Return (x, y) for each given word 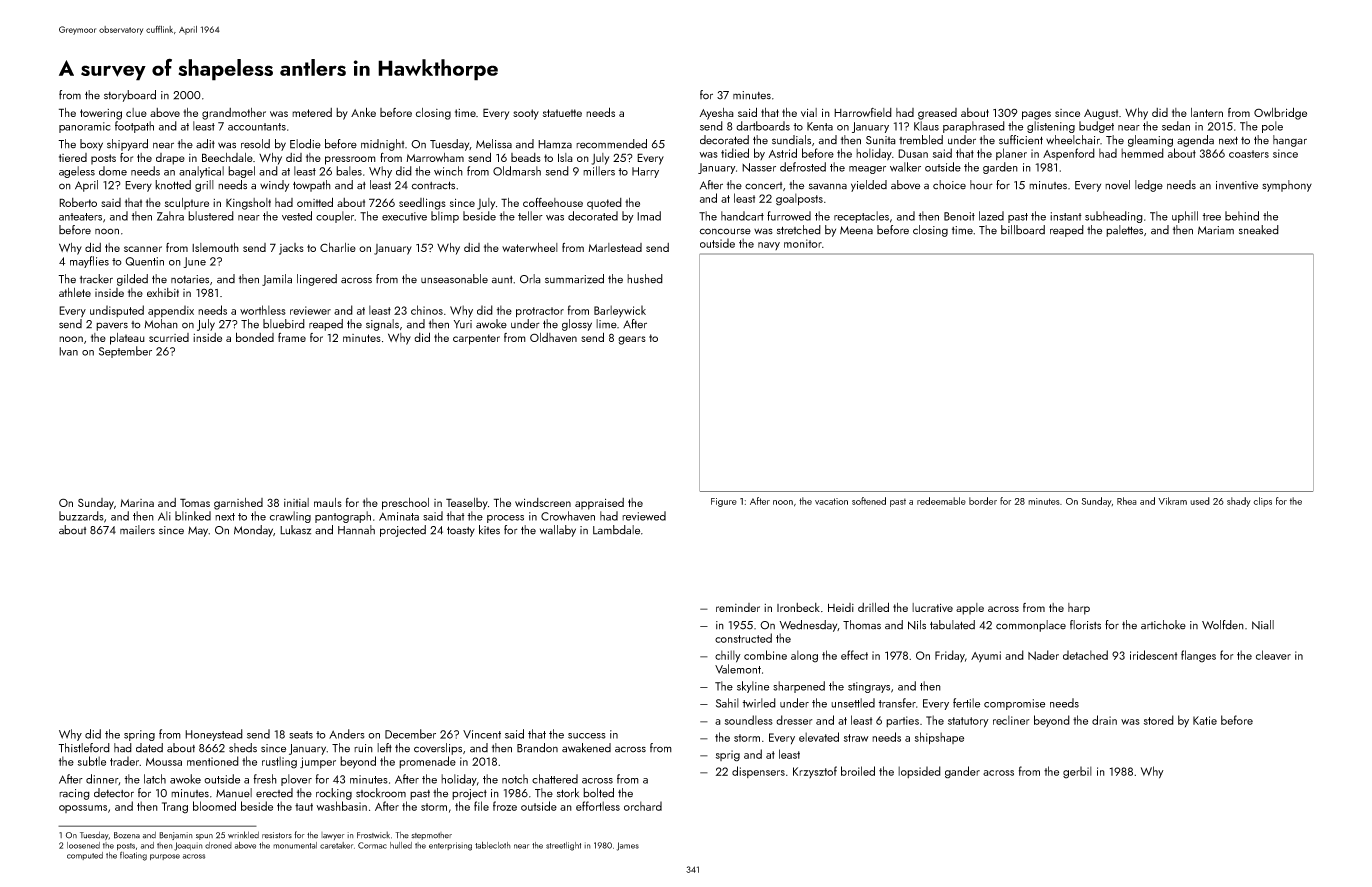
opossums (83, 809)
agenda (1195, 141)
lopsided (919, 772)
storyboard (130, 96)
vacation (831, 501)
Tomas (195, 502)
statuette (562, 113)
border (983, 501)
